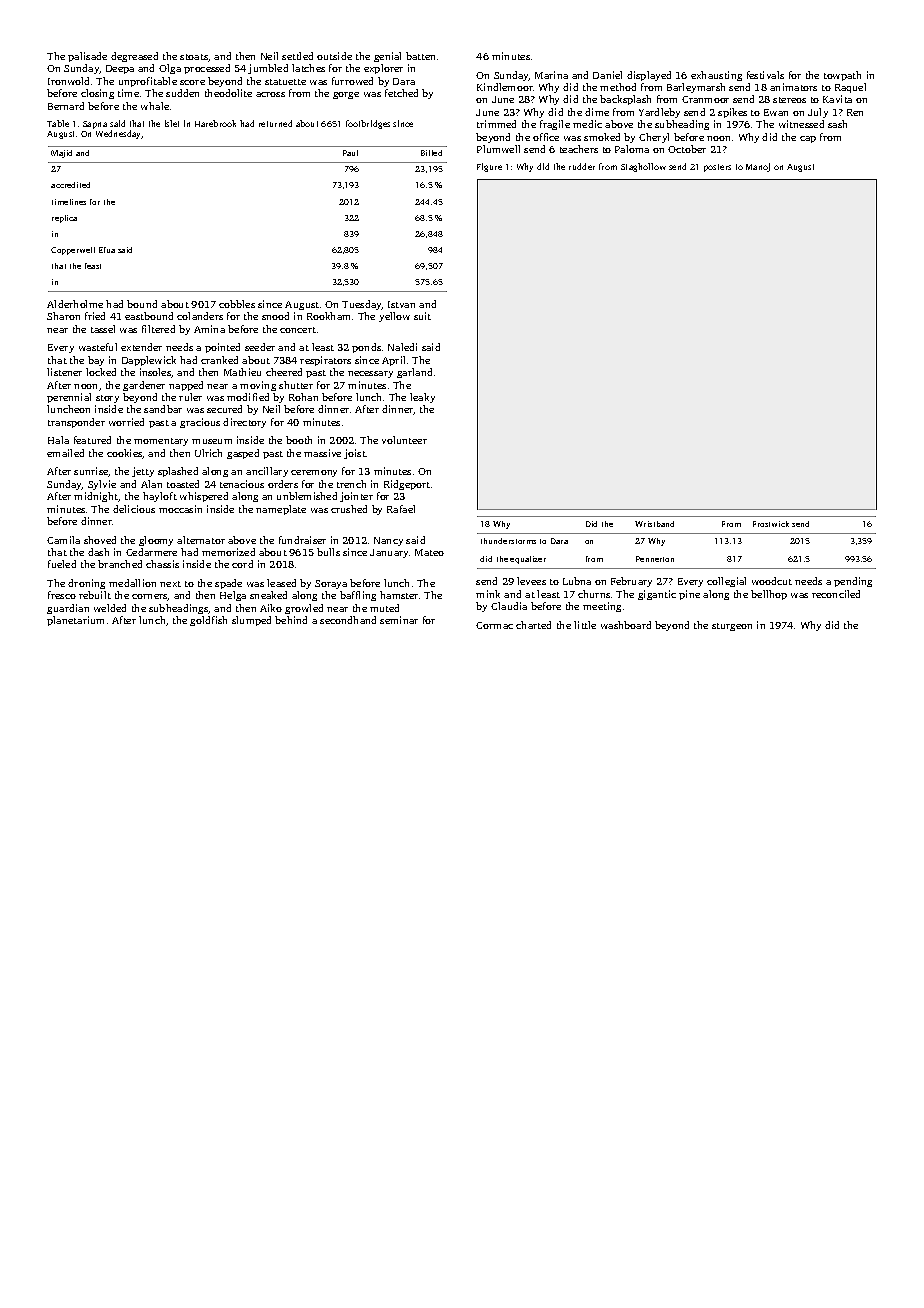 Image resolution: width=924 pixels, height=1308 pixels. I want to click on Plumwell, so click(498, 149).
